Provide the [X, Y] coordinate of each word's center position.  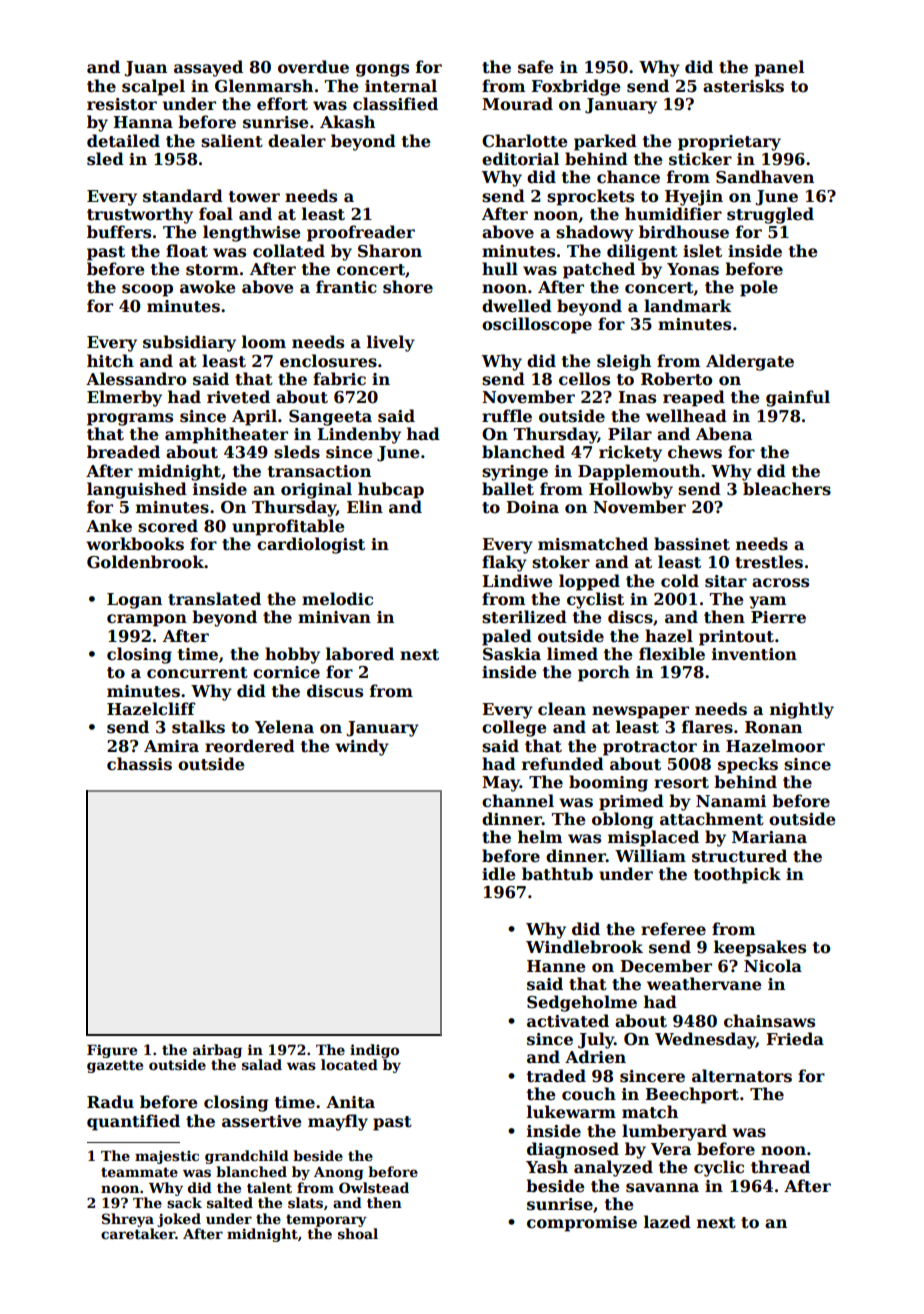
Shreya [128, 1220]
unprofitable [288, 527]
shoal [358, 1233]
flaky [504, 563]
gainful [798, 398]
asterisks [743, 86]
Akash [347, 122]
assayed [208, 68]
